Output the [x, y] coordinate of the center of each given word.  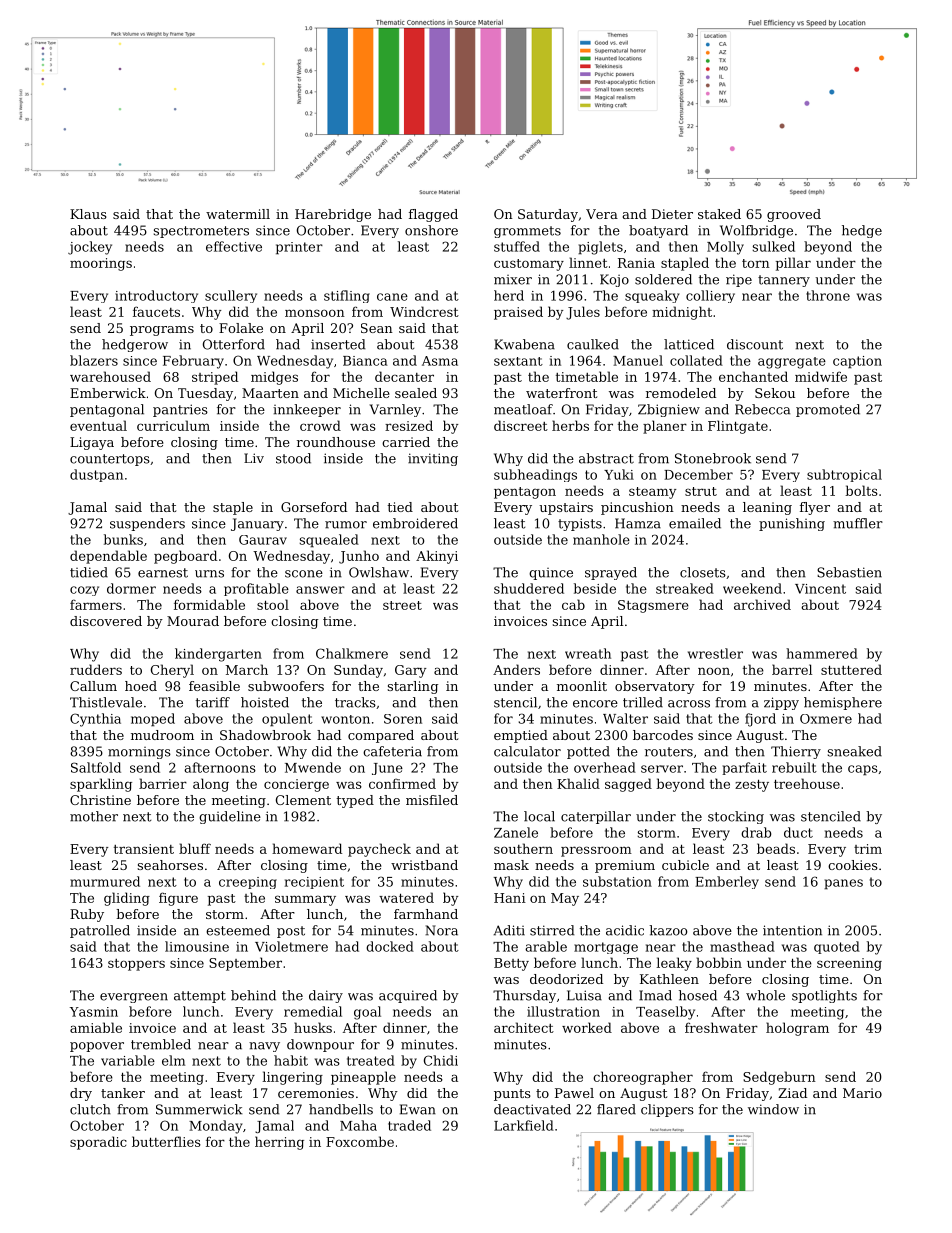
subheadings [535, 475]
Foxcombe [360, 1141]
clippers [667, 1110]
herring [279, 1143]
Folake [241, 328]
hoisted [265, 702]
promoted [828, 410]
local [539, 816]
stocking [736, 817]
